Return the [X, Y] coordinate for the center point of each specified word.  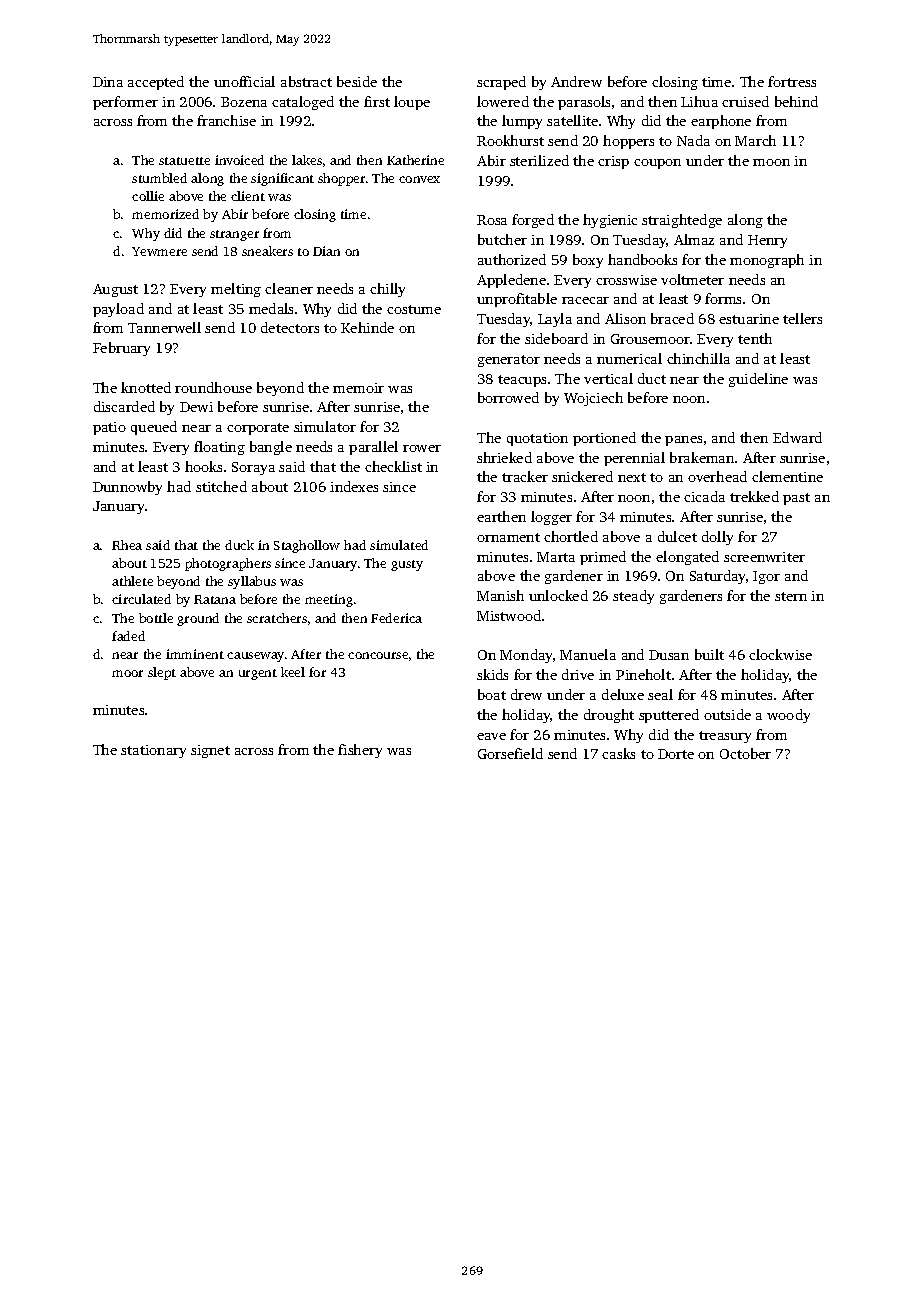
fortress [792, 81]
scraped [501, 83]
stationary [153, 751]
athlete [132, 581]
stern [791, 596]
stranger [234, 235]
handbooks [642, 259]
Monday [526, 656]
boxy [588, 261]
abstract [306, 81]
